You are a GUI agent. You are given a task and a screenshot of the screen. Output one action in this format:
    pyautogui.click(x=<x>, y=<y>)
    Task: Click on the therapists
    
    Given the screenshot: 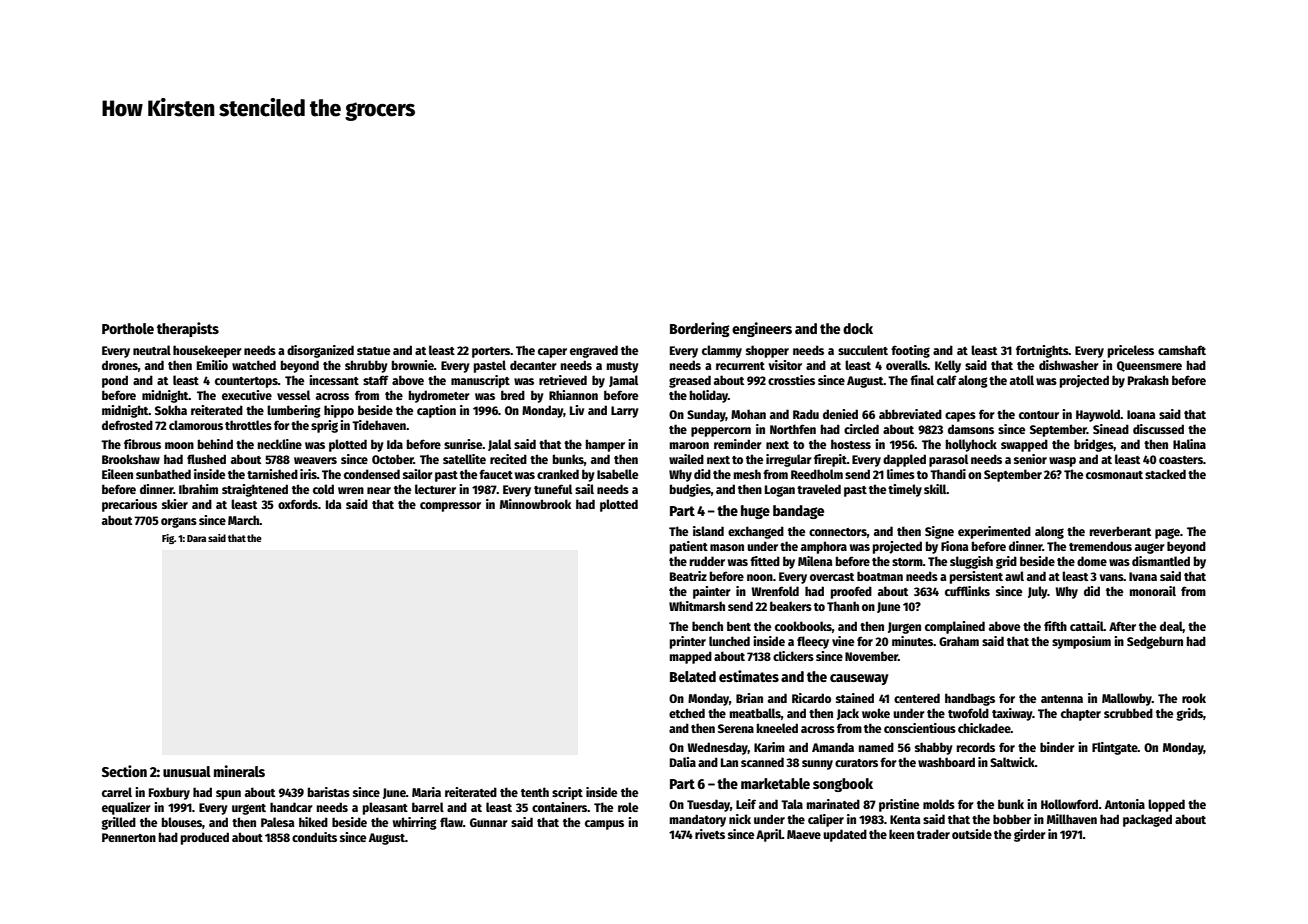 What is the action you would take?
    pyautogui.click(x=188, y=329)
